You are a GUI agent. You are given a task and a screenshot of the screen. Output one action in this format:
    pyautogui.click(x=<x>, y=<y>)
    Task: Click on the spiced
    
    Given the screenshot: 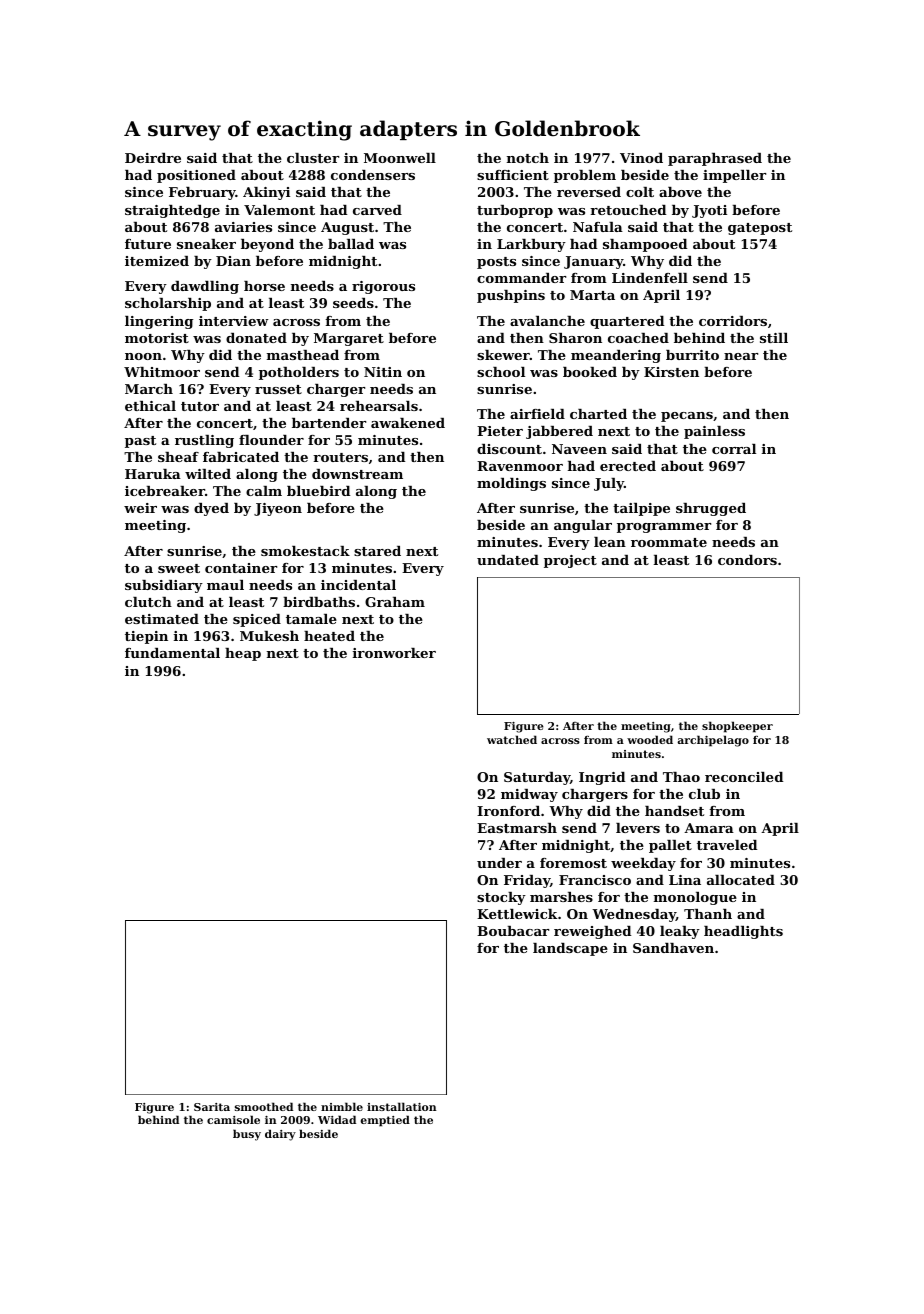 What is the action you would take?
    pyautogui.click(x=257, y=620)
